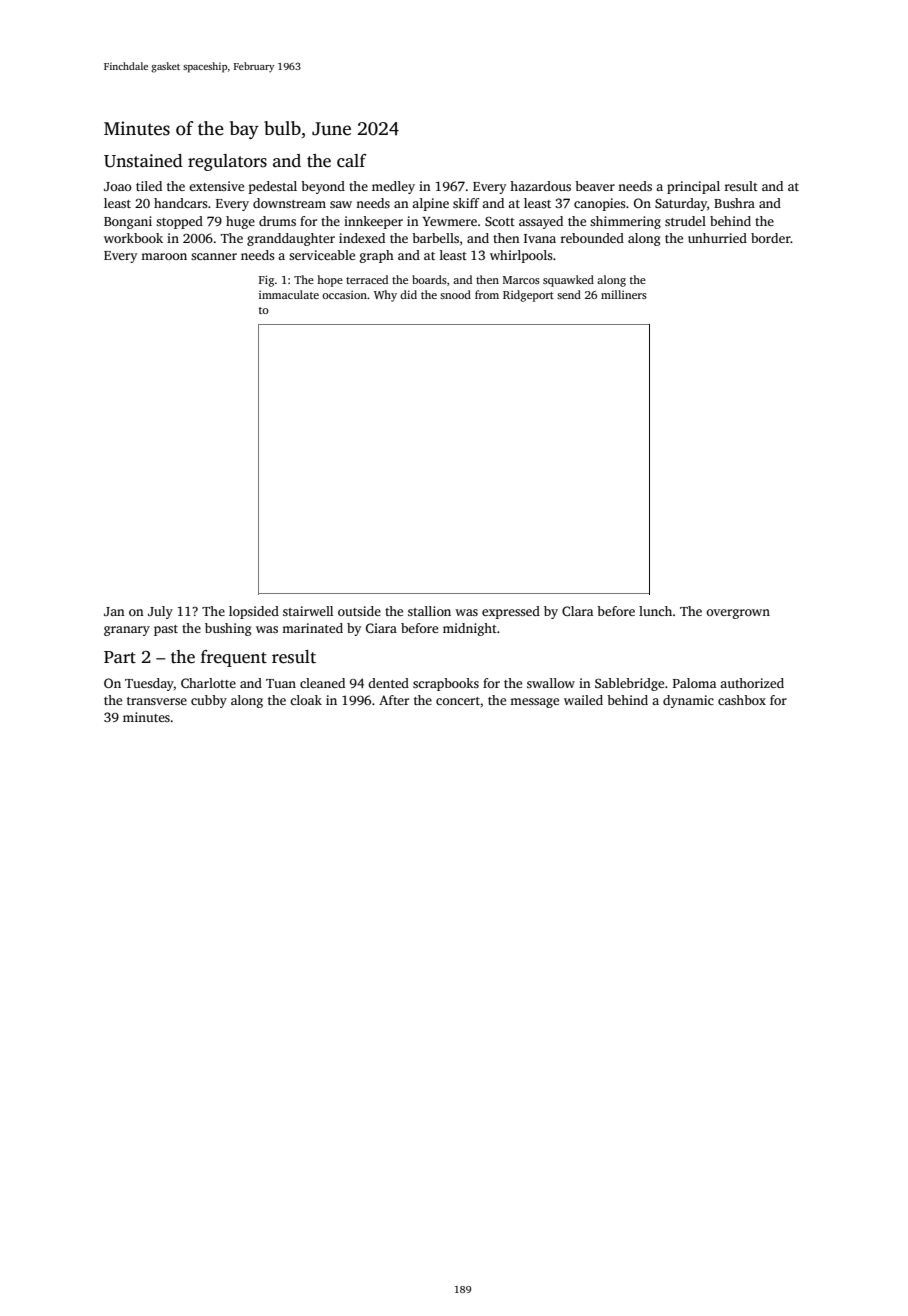 Image resolution: width=908 pixels, height=1316 pixels. What do you see at coordinates (455, 294) in the image?
I see `snood` at bounding box center [455, 294].
